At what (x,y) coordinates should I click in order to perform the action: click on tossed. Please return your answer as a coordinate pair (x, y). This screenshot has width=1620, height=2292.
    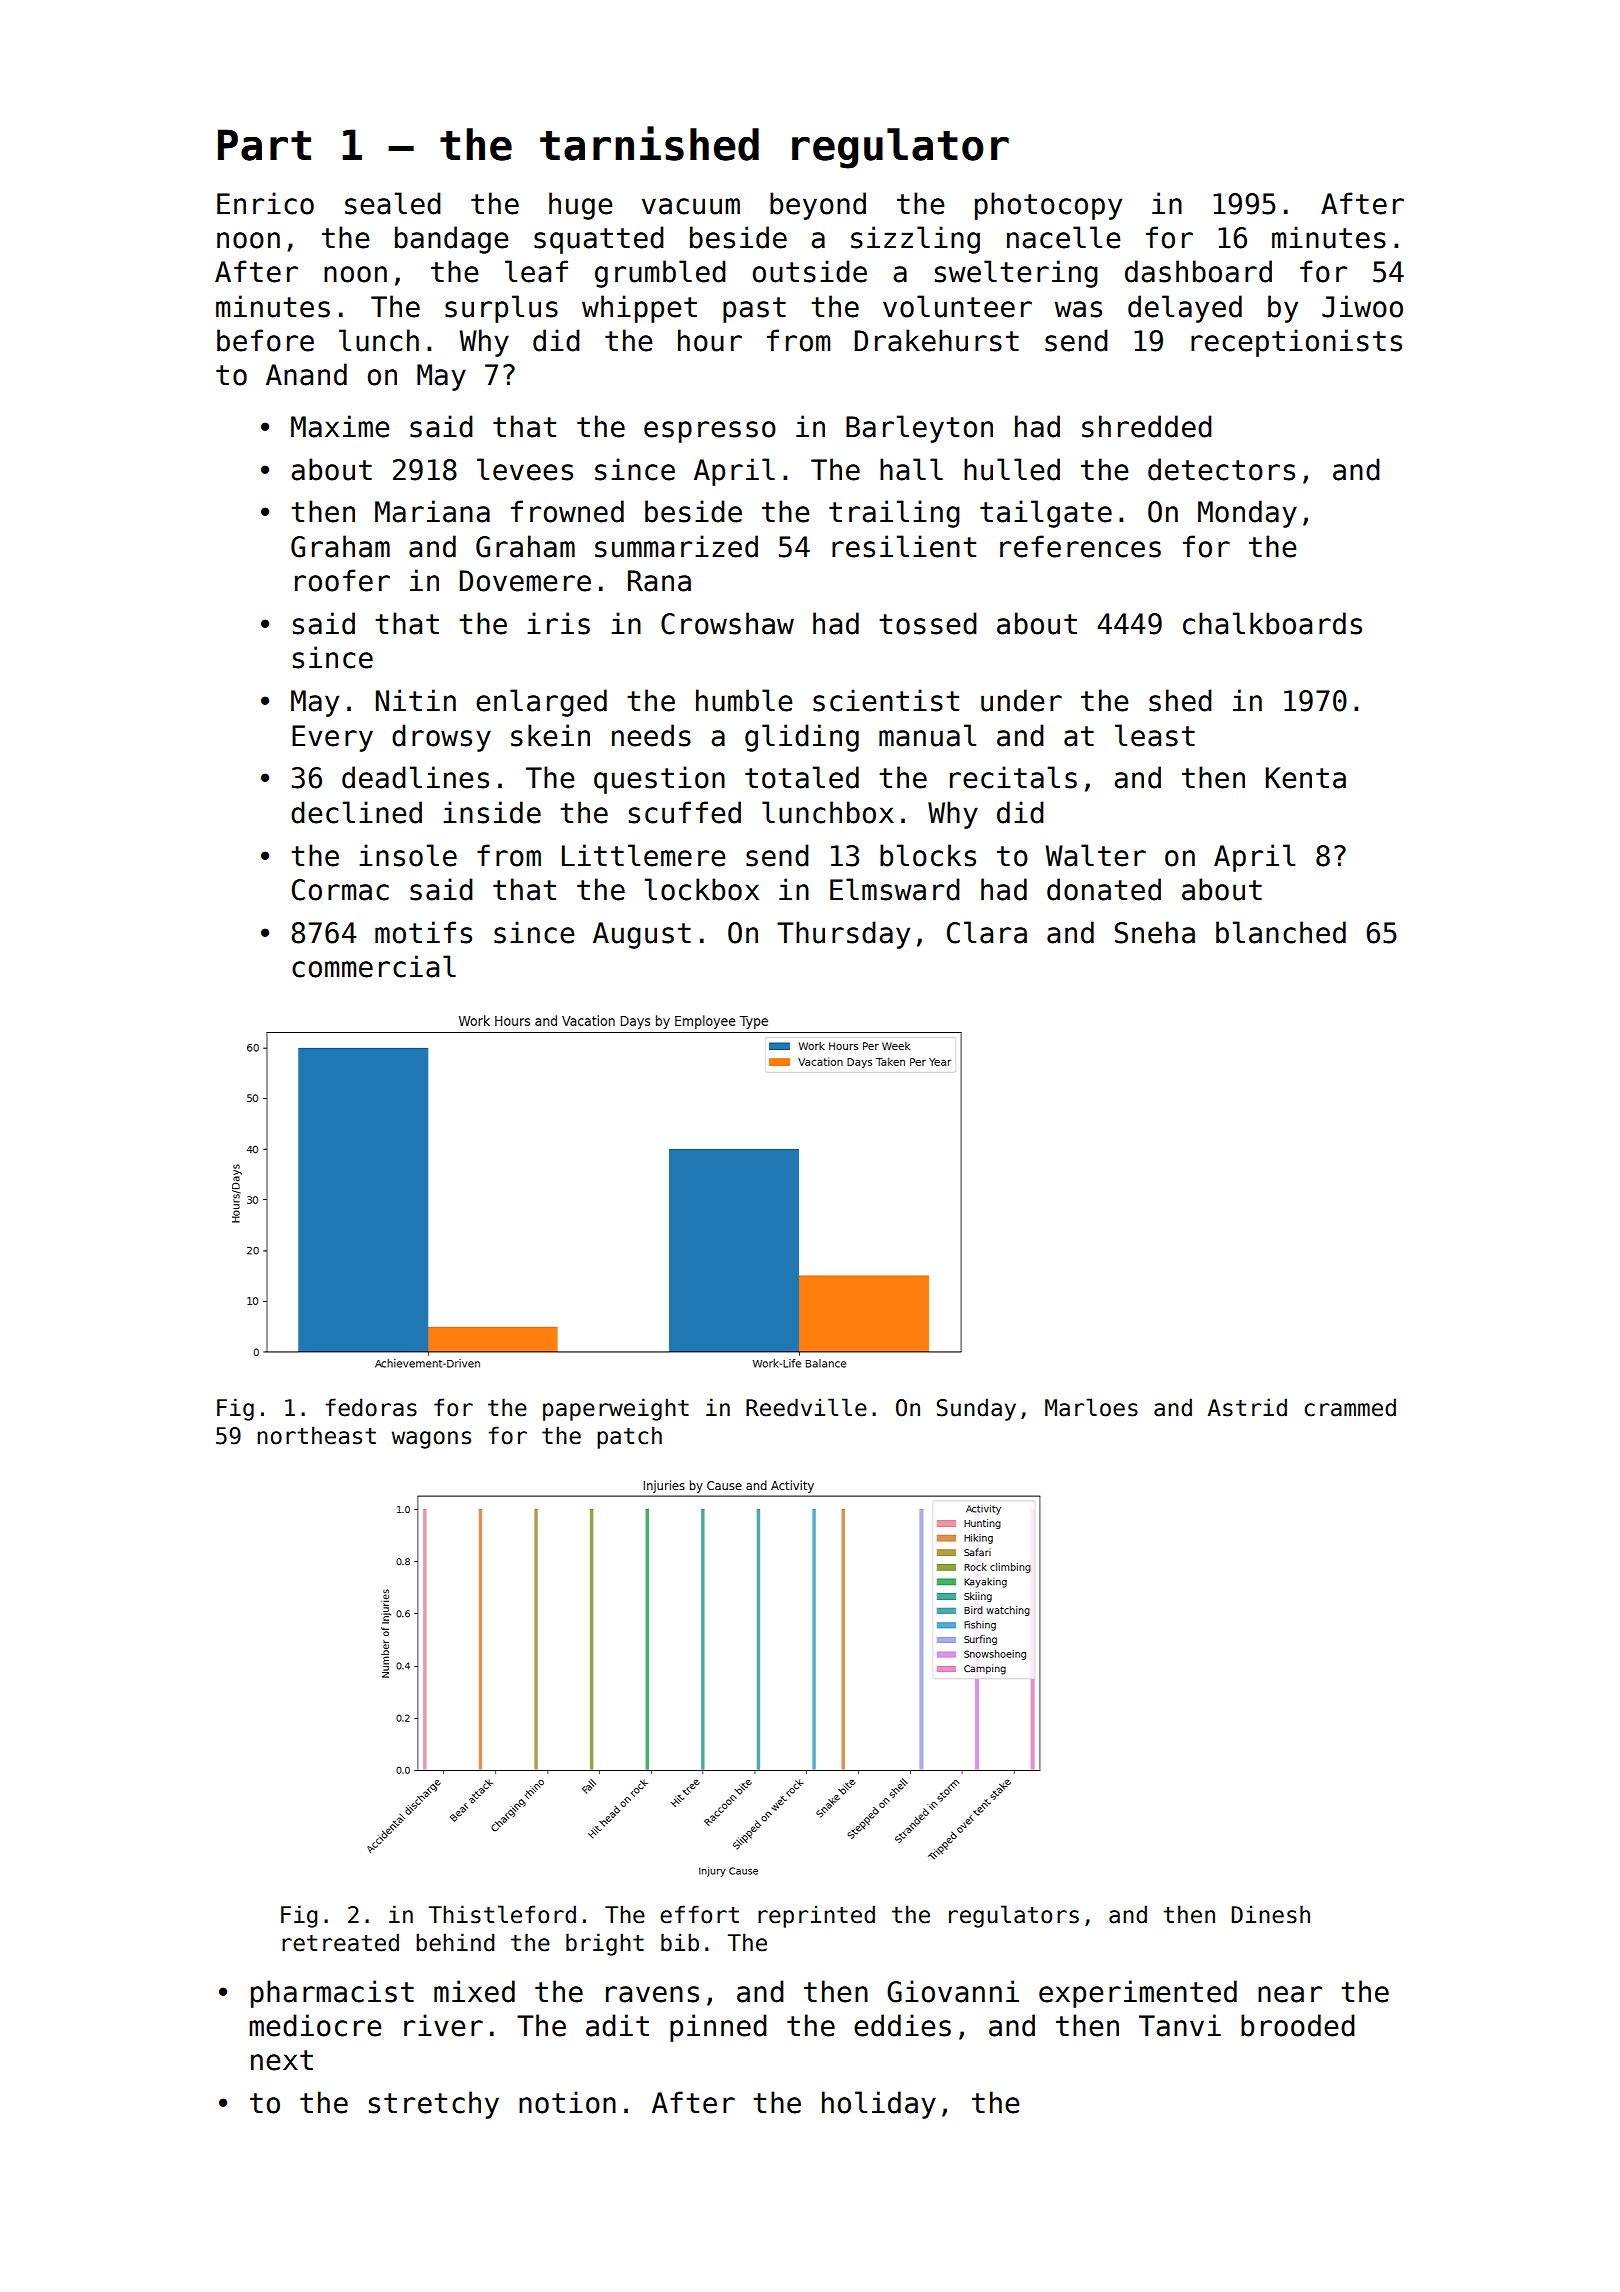
    Looking at the image, I should click on (928, 623).
